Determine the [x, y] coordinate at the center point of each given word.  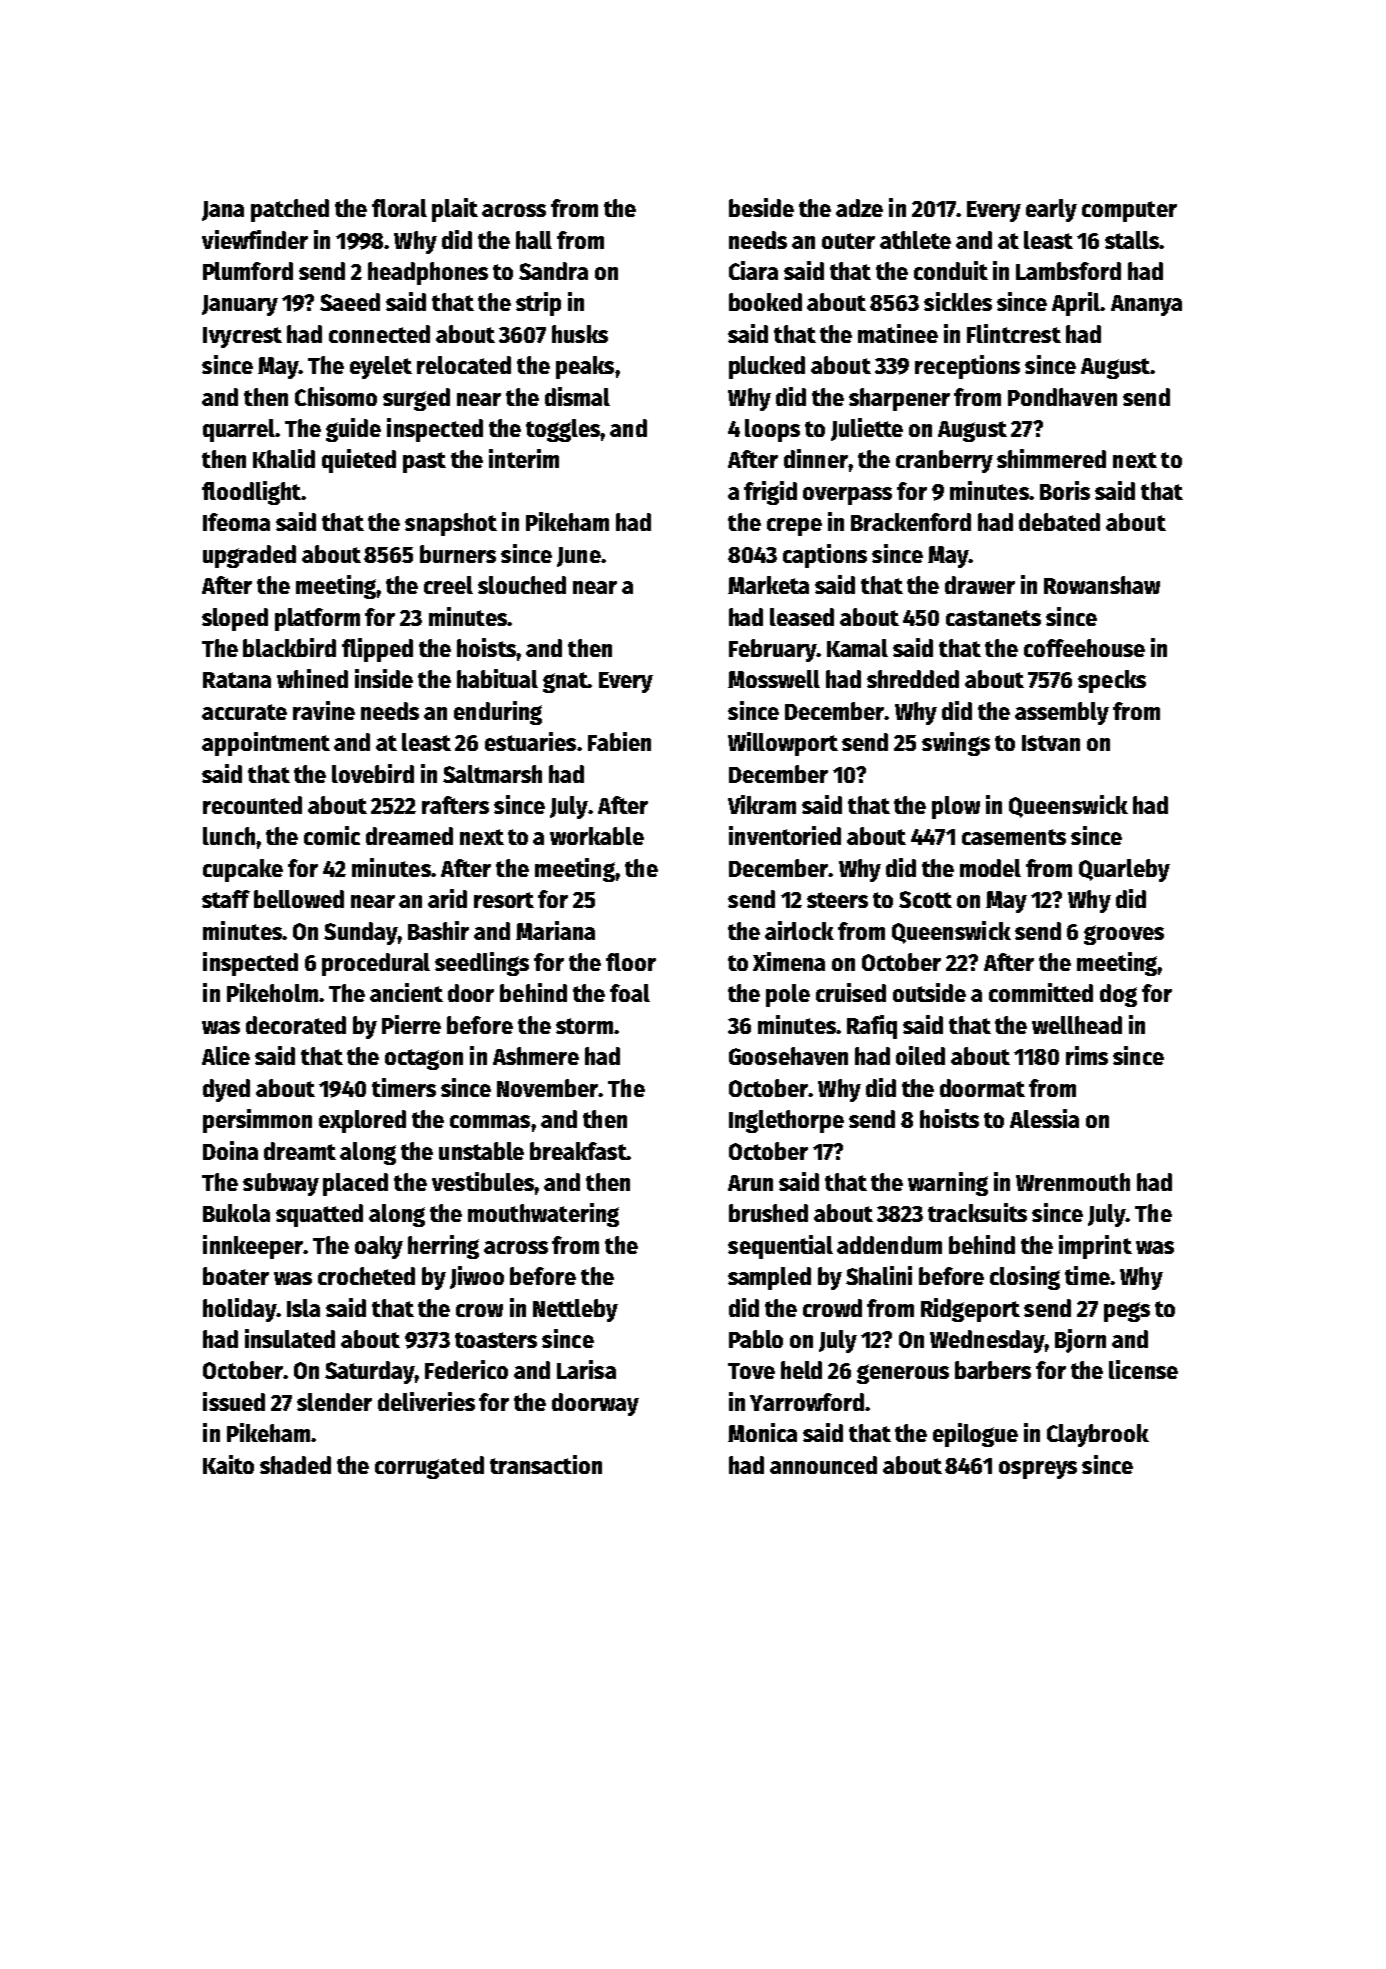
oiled [920, 1055]
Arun [750, 1183]
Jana [223, 211]
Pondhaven [1062, 397]
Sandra [553, 271]
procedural [376, 964]
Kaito [228, 1464]
